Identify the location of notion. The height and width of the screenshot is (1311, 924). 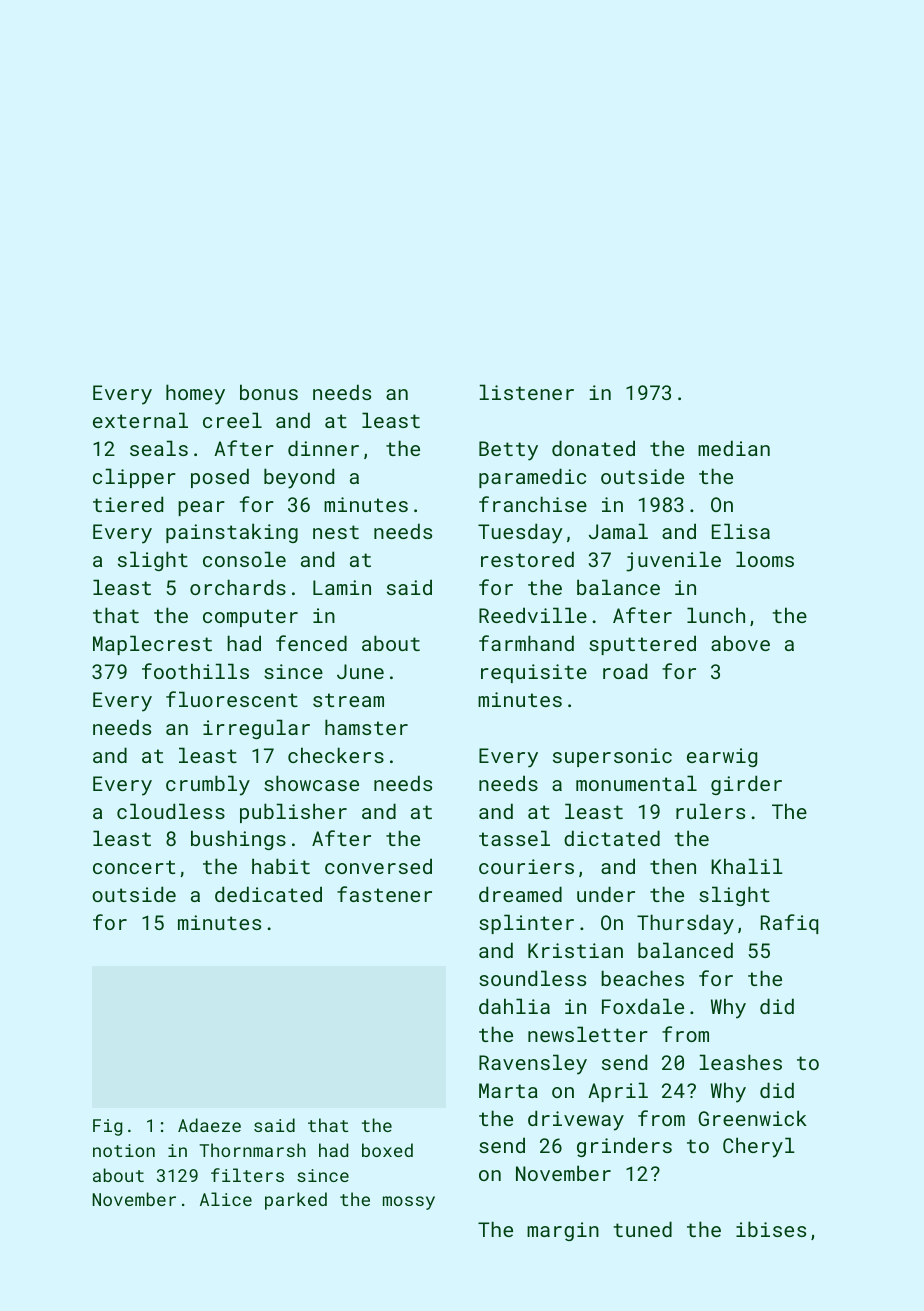
(124, 1150).
